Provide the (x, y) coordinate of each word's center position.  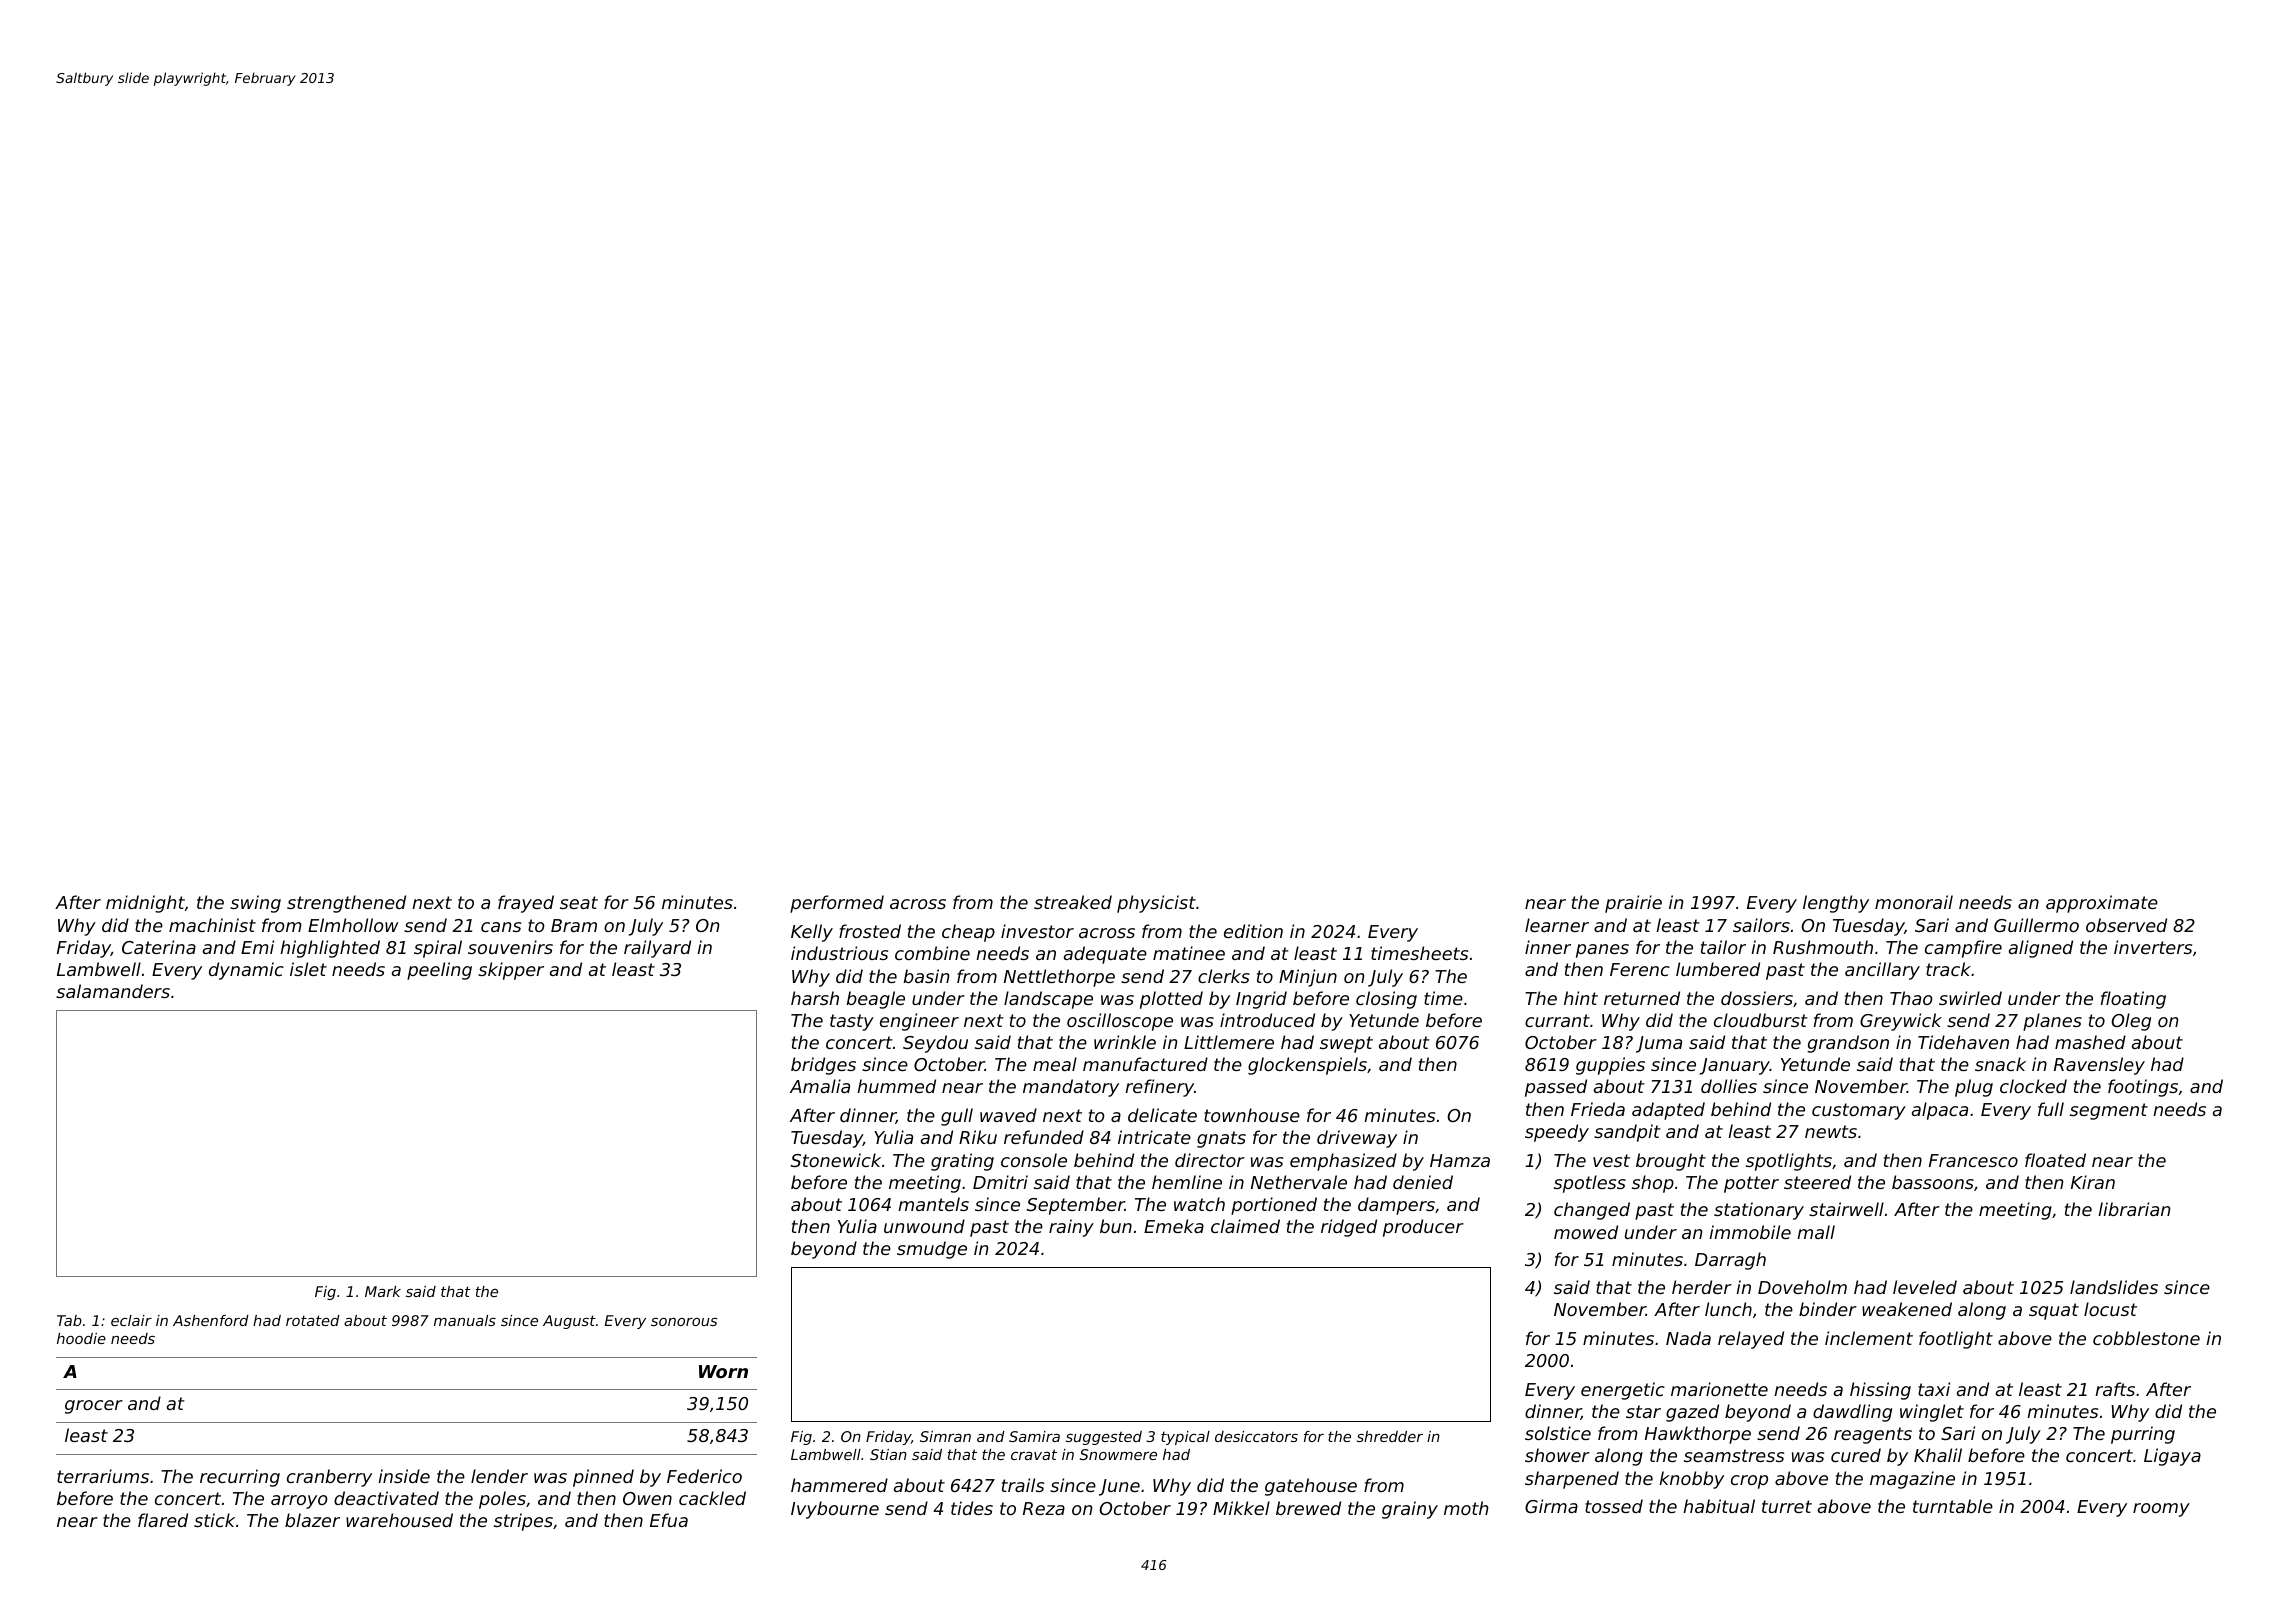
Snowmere (1118, 1454)
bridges (823, 1066)
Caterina (159, 947)
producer (1423, 1228)
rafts (2115, 1389)
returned (1642, 998)
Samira (1034, 1436)
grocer (94, 1407)
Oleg (2131, 1022)
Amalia (820, 1086)
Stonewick (836, 1160)
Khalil (1938, 1455)
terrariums (103, 1476)
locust (2110, 1309)
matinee (1189, 953)
